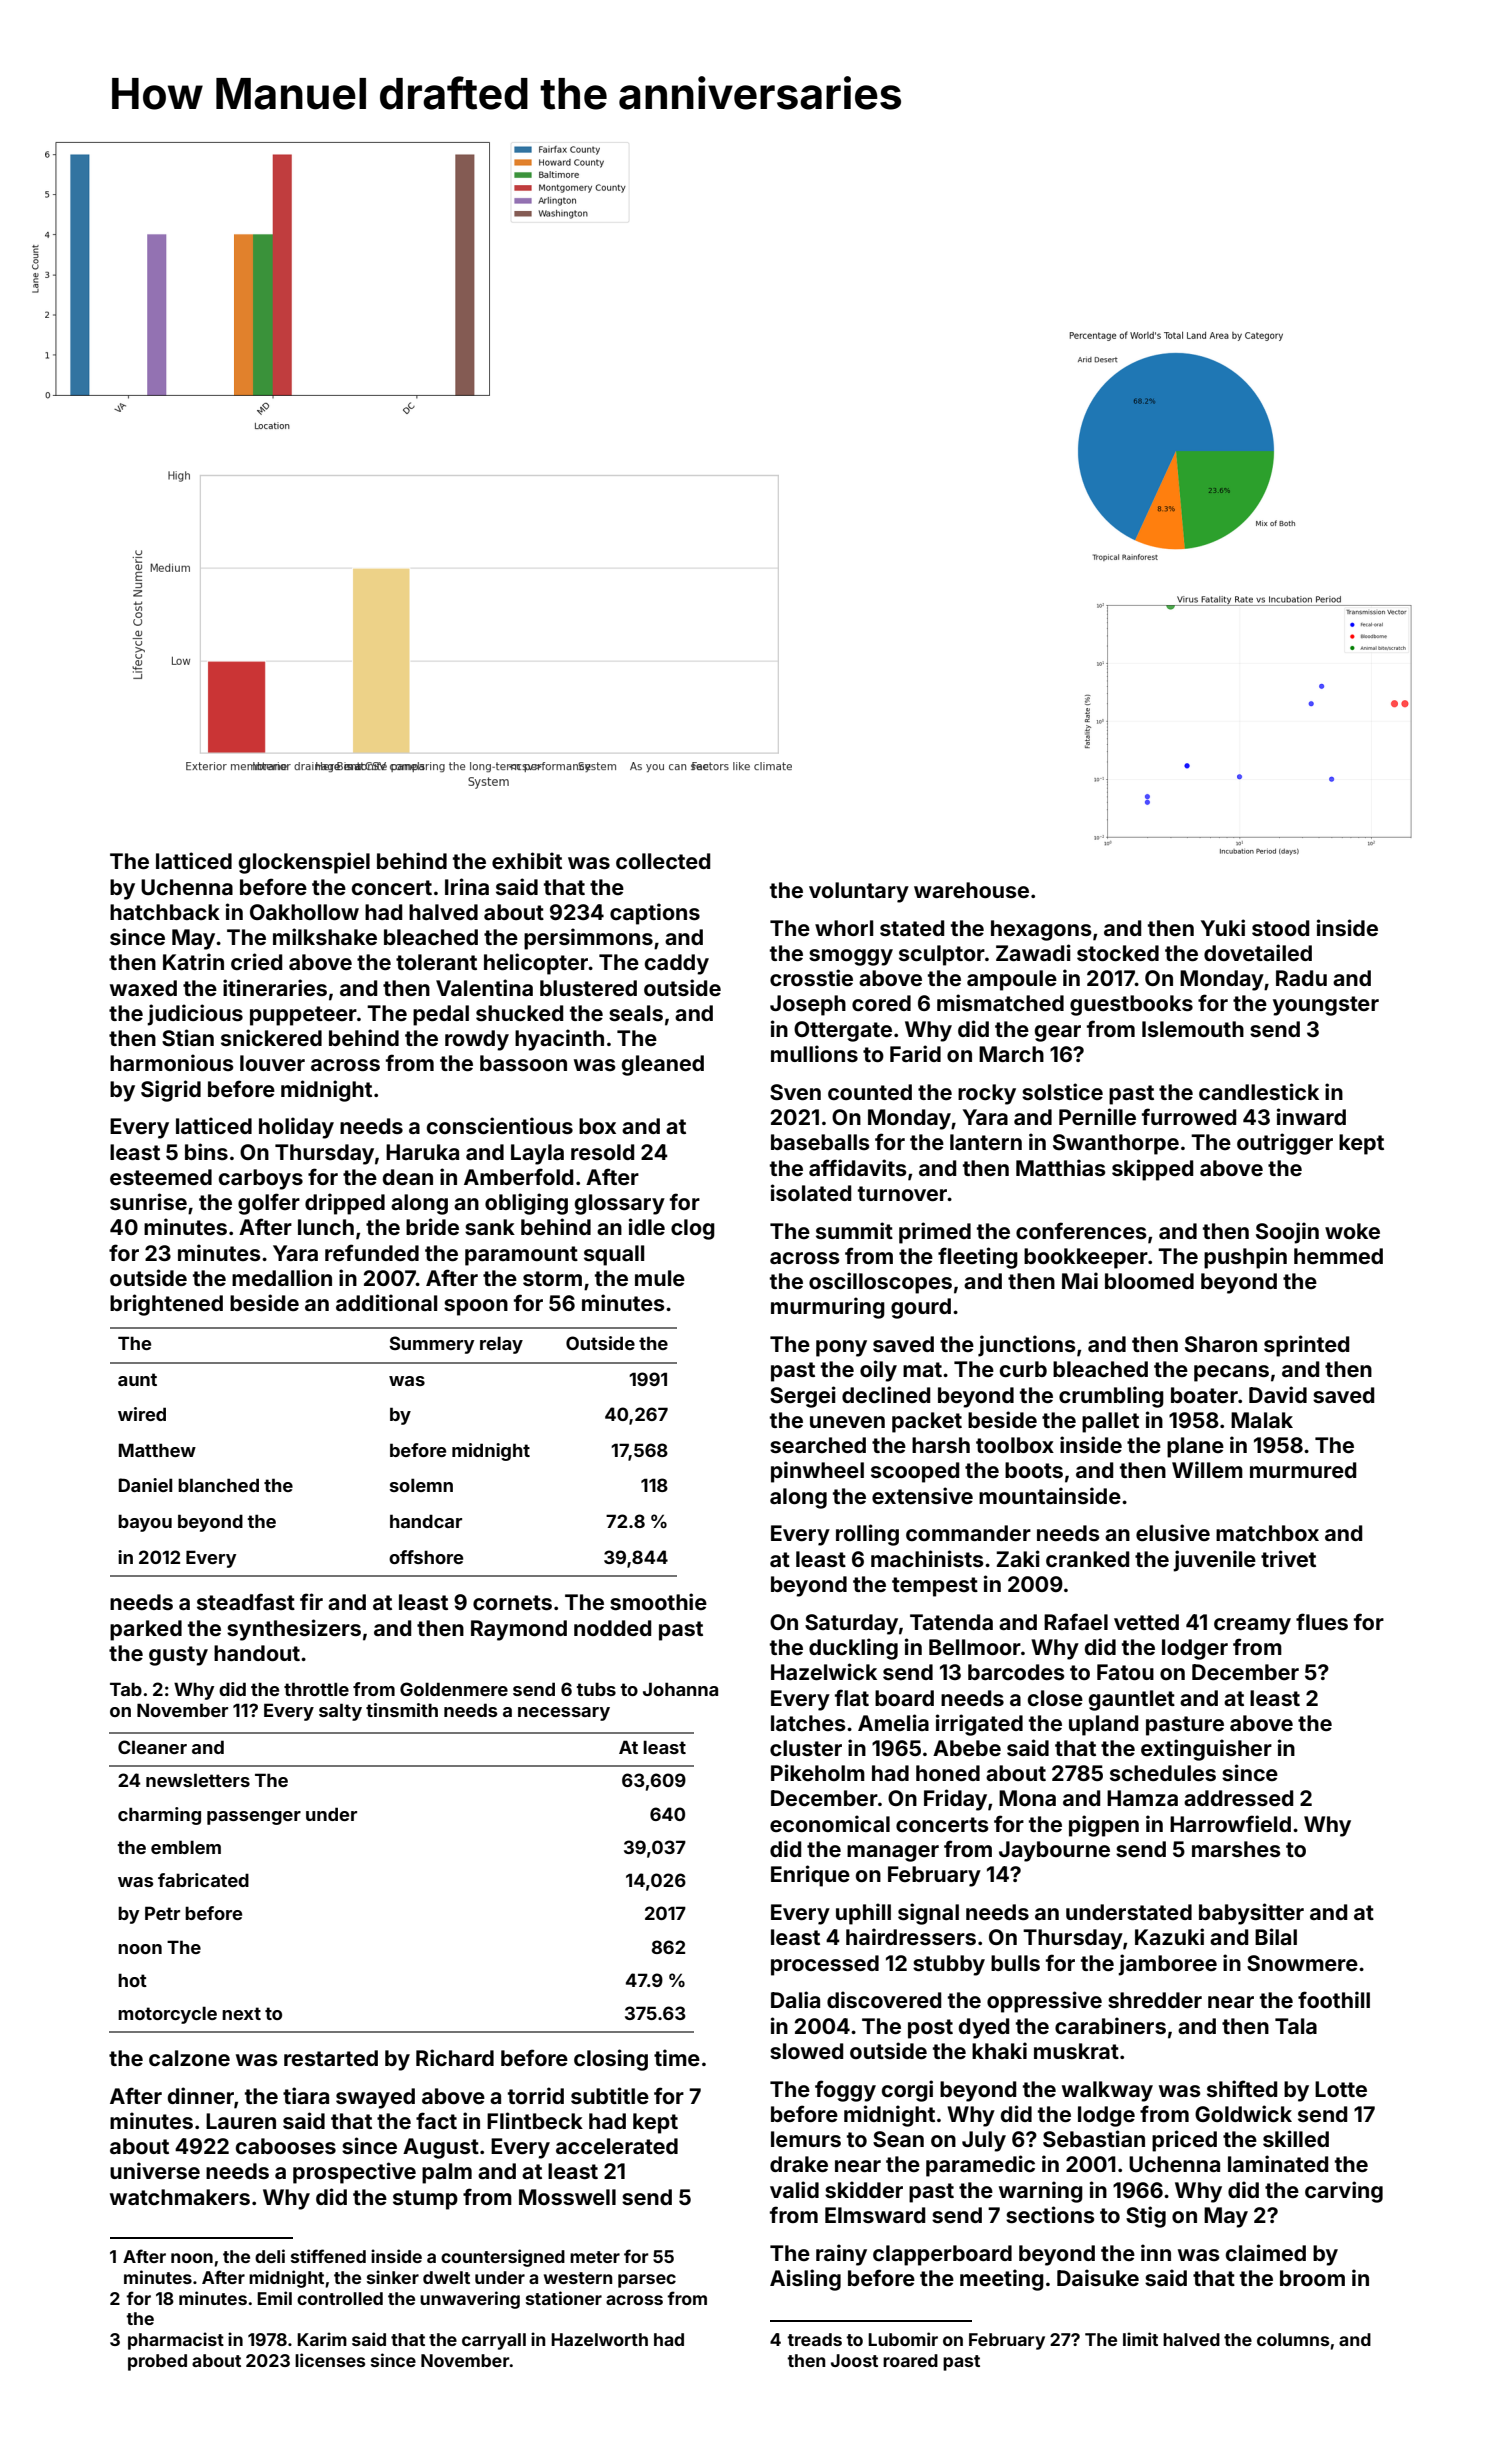 The width and height of the screenshot is (1496, 2464). What do you see at coordinates (330, 2360) in the screenshot?
I see `licenses` at bounding box center [330, 2360].
